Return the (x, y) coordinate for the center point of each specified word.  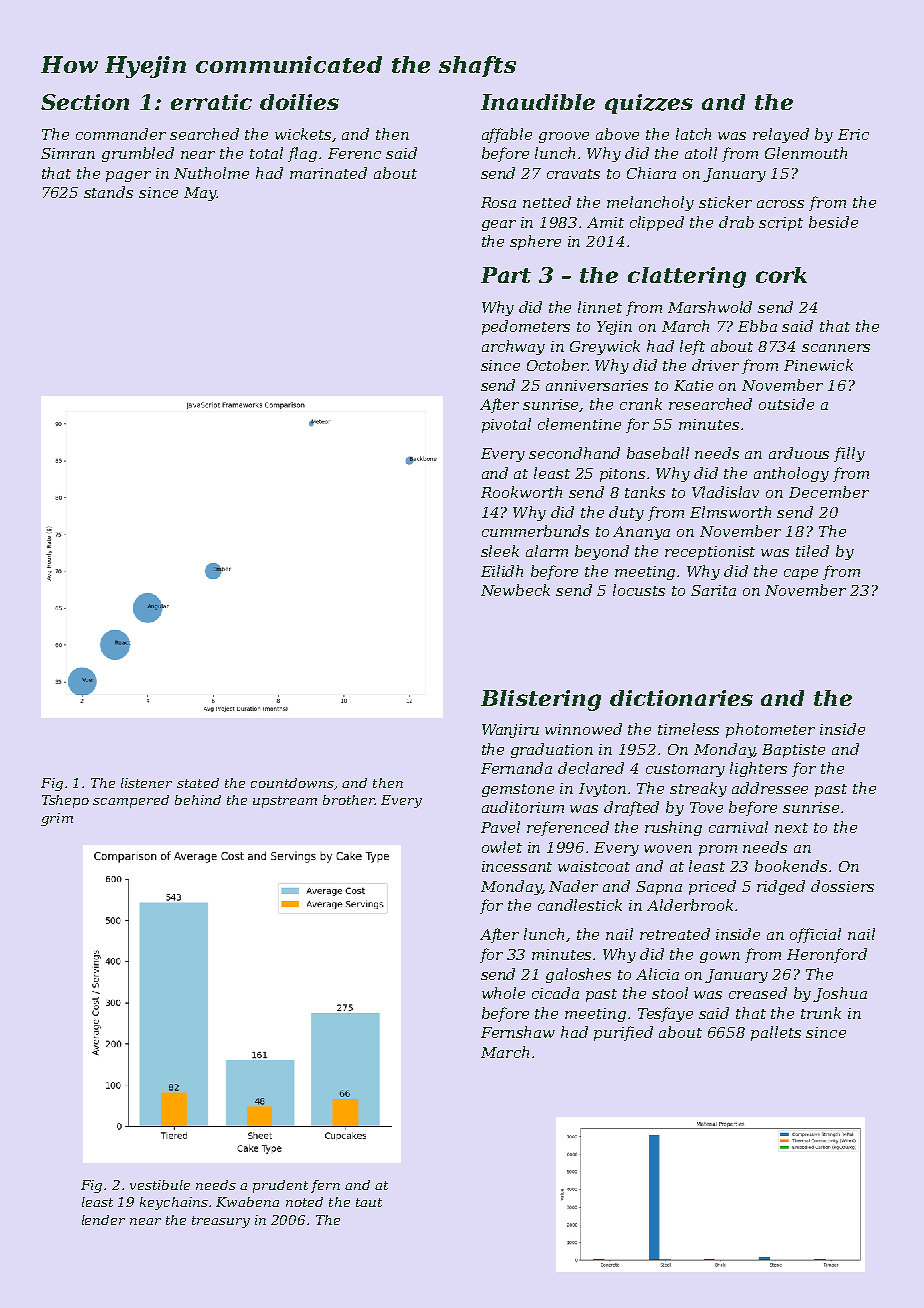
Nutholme (211, 173)
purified (623, 1033)
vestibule (160, 1185)
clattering (687, 277)
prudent (280, 1186)
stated (198, 783)
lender (103, 1220)
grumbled (138, 154)
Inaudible (538, 102)
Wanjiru (510, 731)
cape (801, 574)
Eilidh (502, 571)
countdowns (292, 783)
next (791, 828)
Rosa (498, 202)
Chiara (651, 173)
